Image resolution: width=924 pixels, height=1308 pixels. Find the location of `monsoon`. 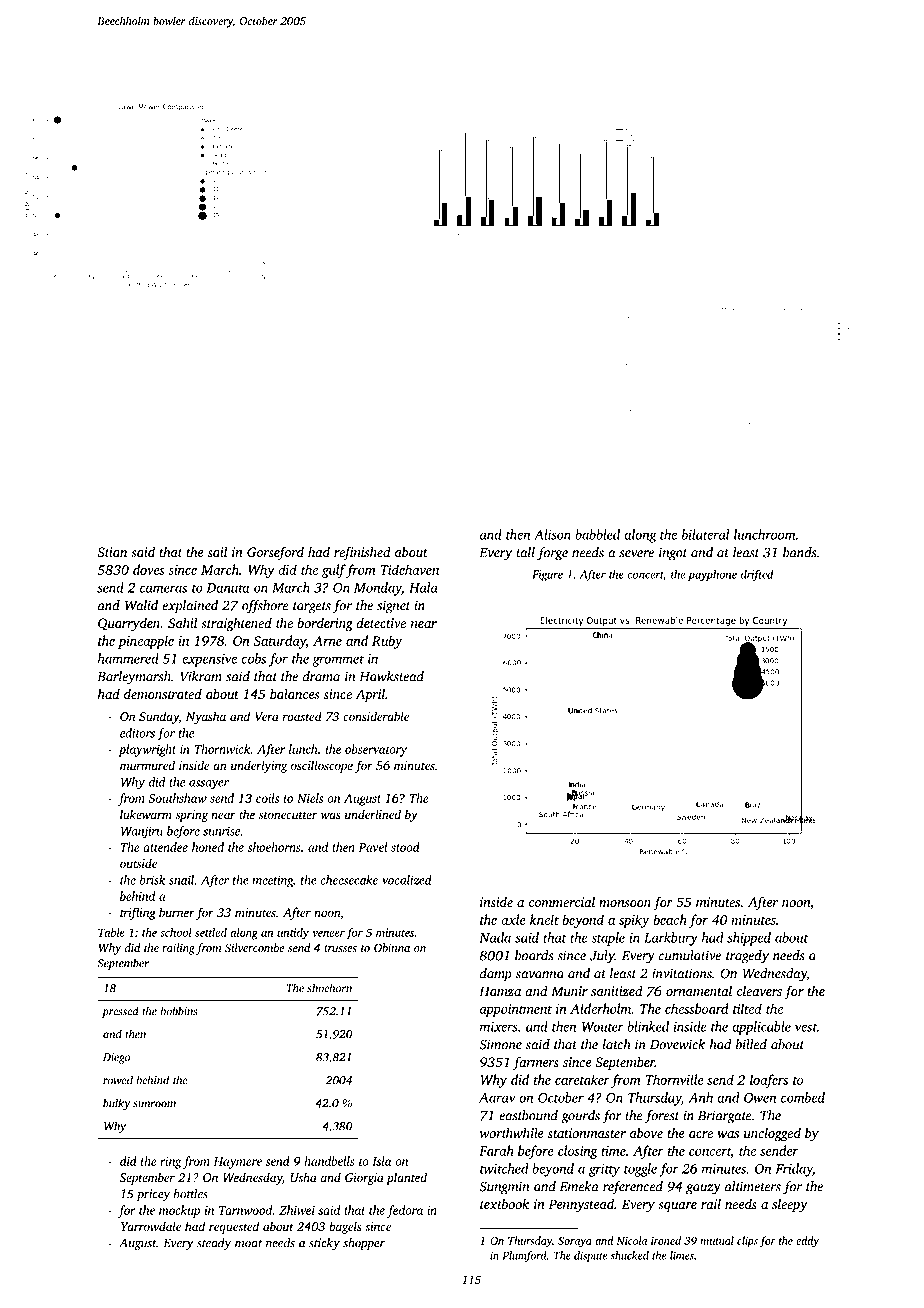

monsoon is located at coordinates (625, 904).
